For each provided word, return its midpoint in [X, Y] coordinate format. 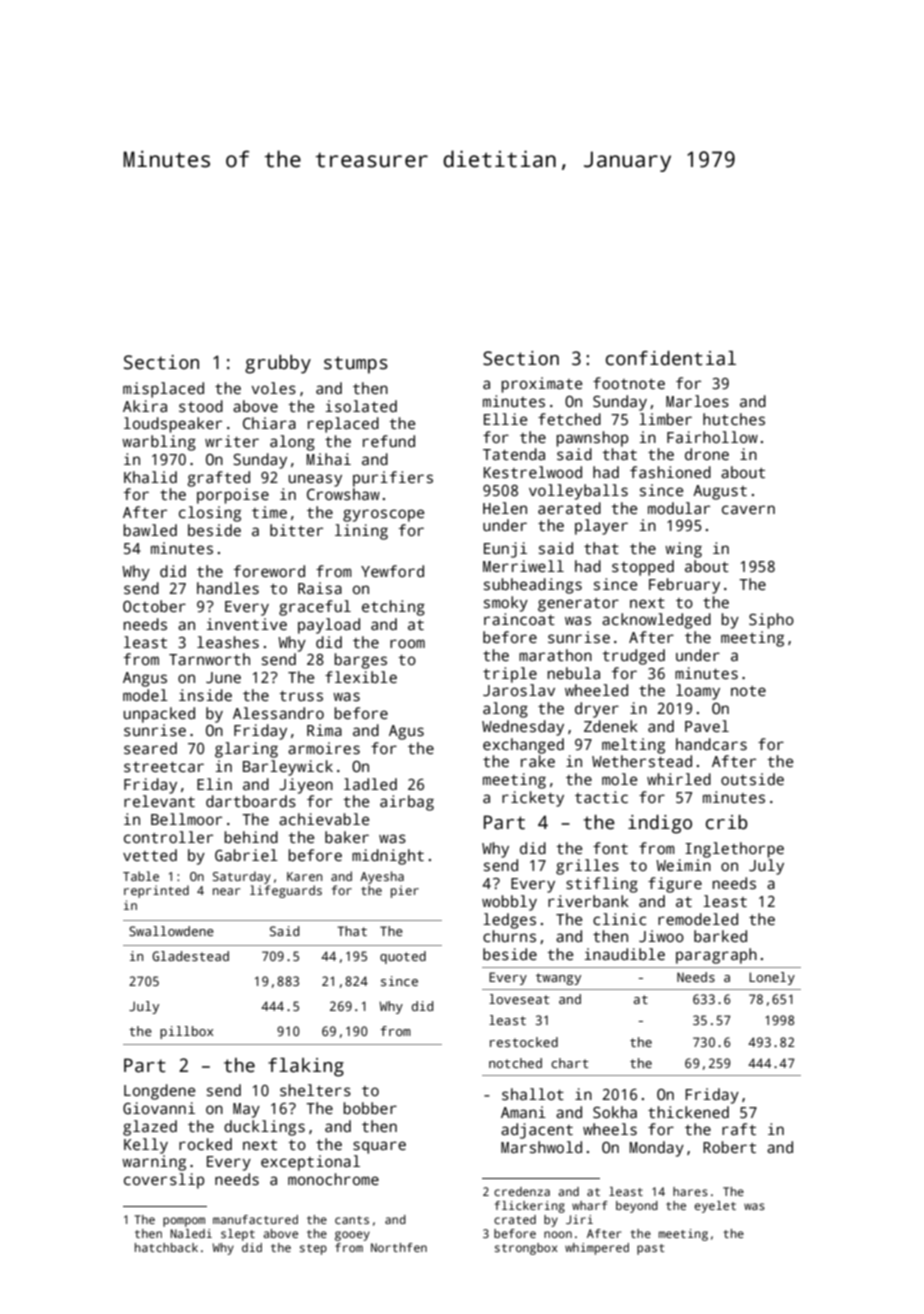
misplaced [163, 390]
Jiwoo [661, 936]
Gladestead [190, 956]
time [269, 512]
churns [509, 936]
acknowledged [656, 621]
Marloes [697, 401]
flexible [361, 677]
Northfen [399, 1247]
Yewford [392, 571]
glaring [246, 750]
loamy [698, 692]
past [651, 1249]
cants [352, 1220]
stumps [356, 365]
